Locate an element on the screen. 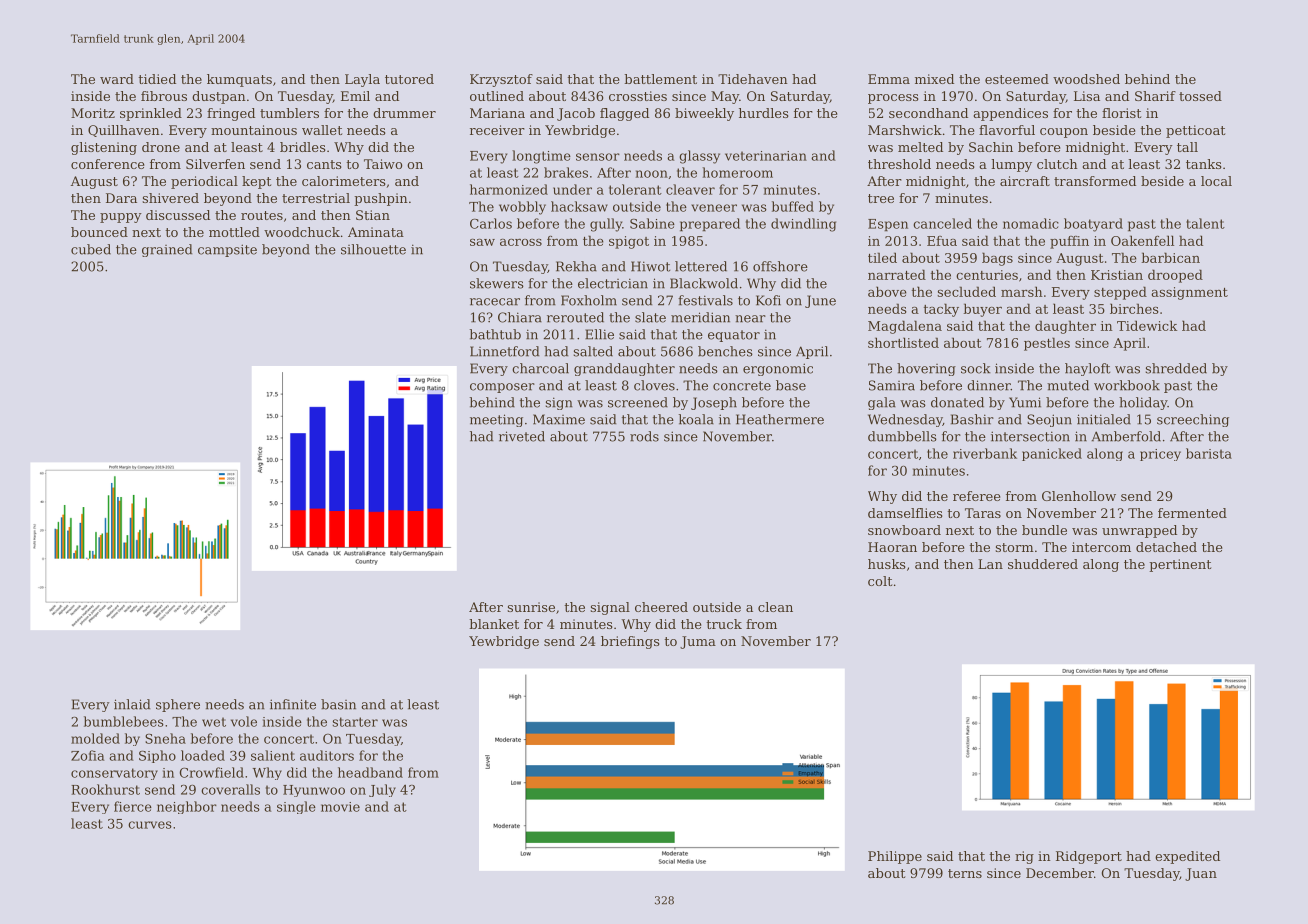 The image size is (1308, 924). movie is located at coordinates (340, 807).
